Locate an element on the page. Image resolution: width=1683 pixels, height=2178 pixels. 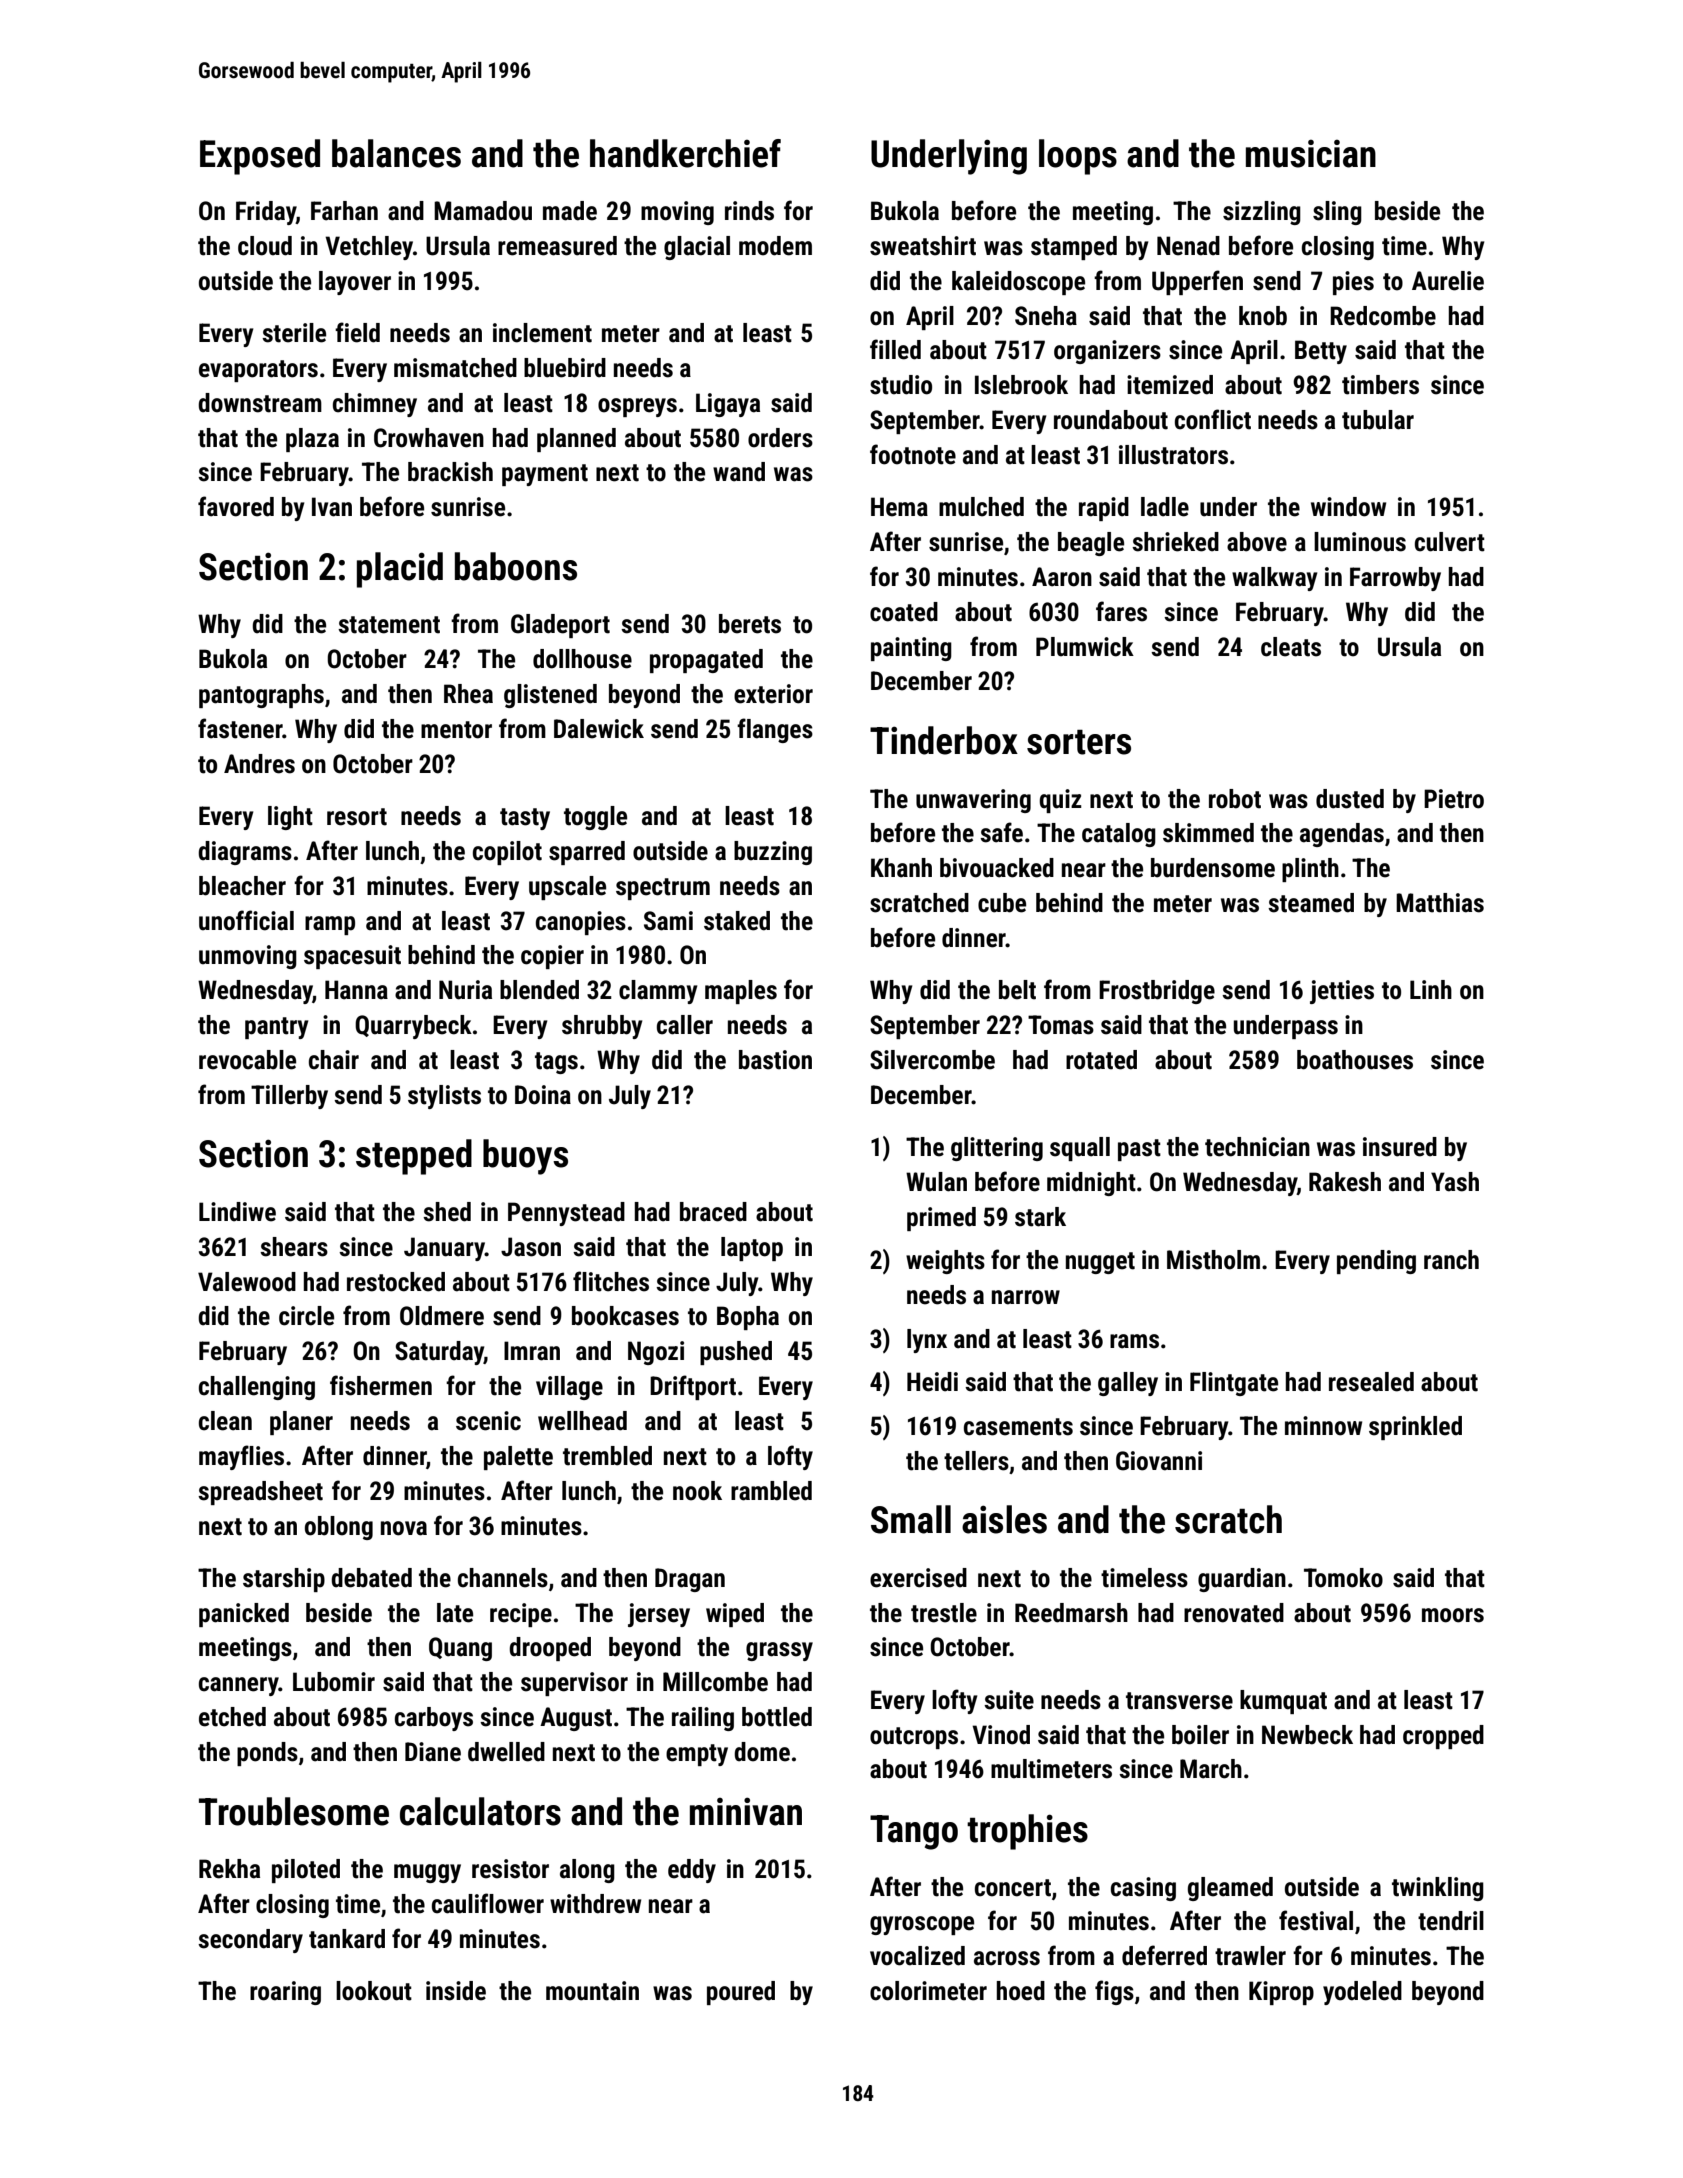
Oldmere is located at coordinates (442, 1316).
